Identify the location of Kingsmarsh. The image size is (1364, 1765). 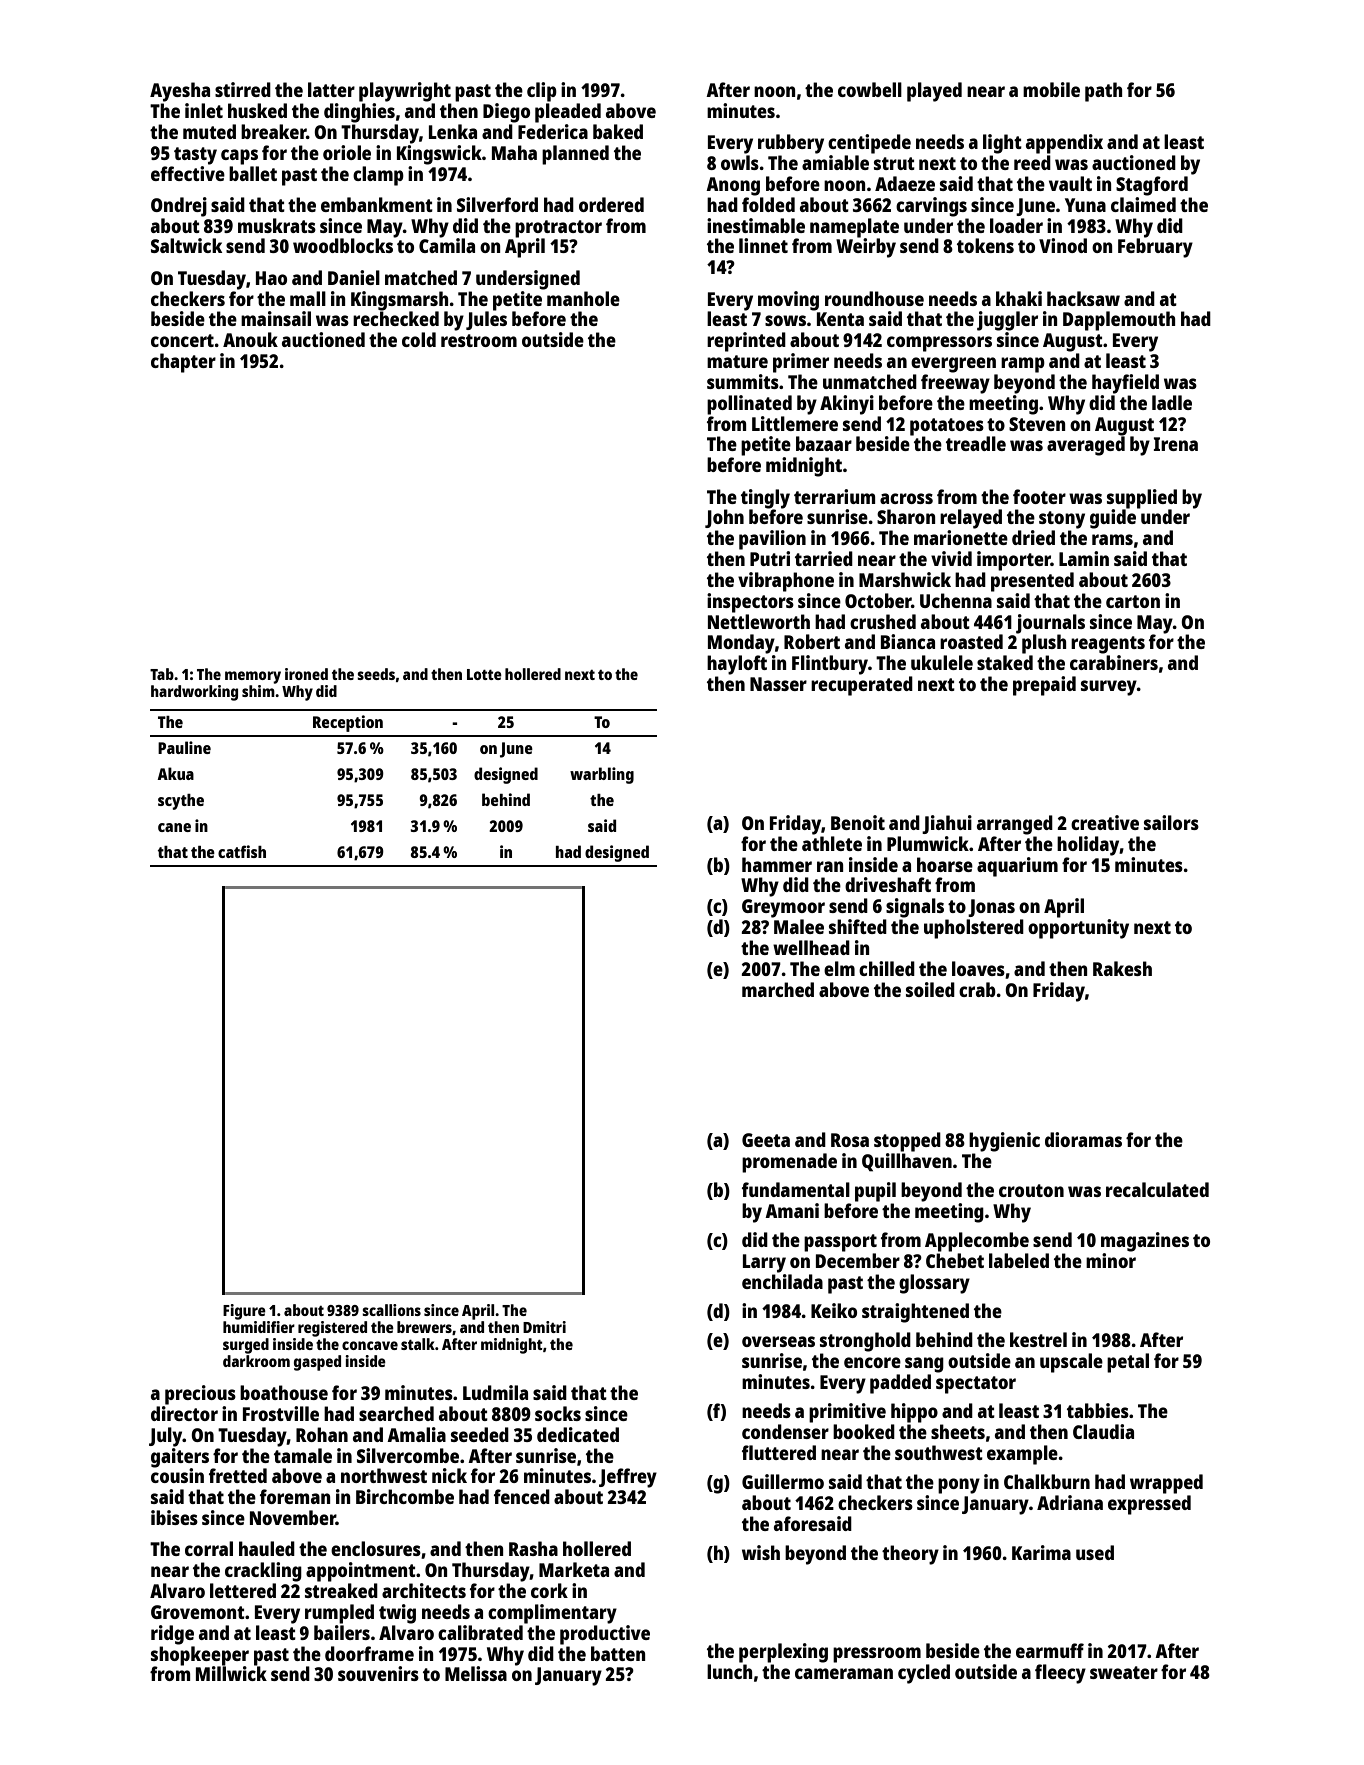
(399, 301).
